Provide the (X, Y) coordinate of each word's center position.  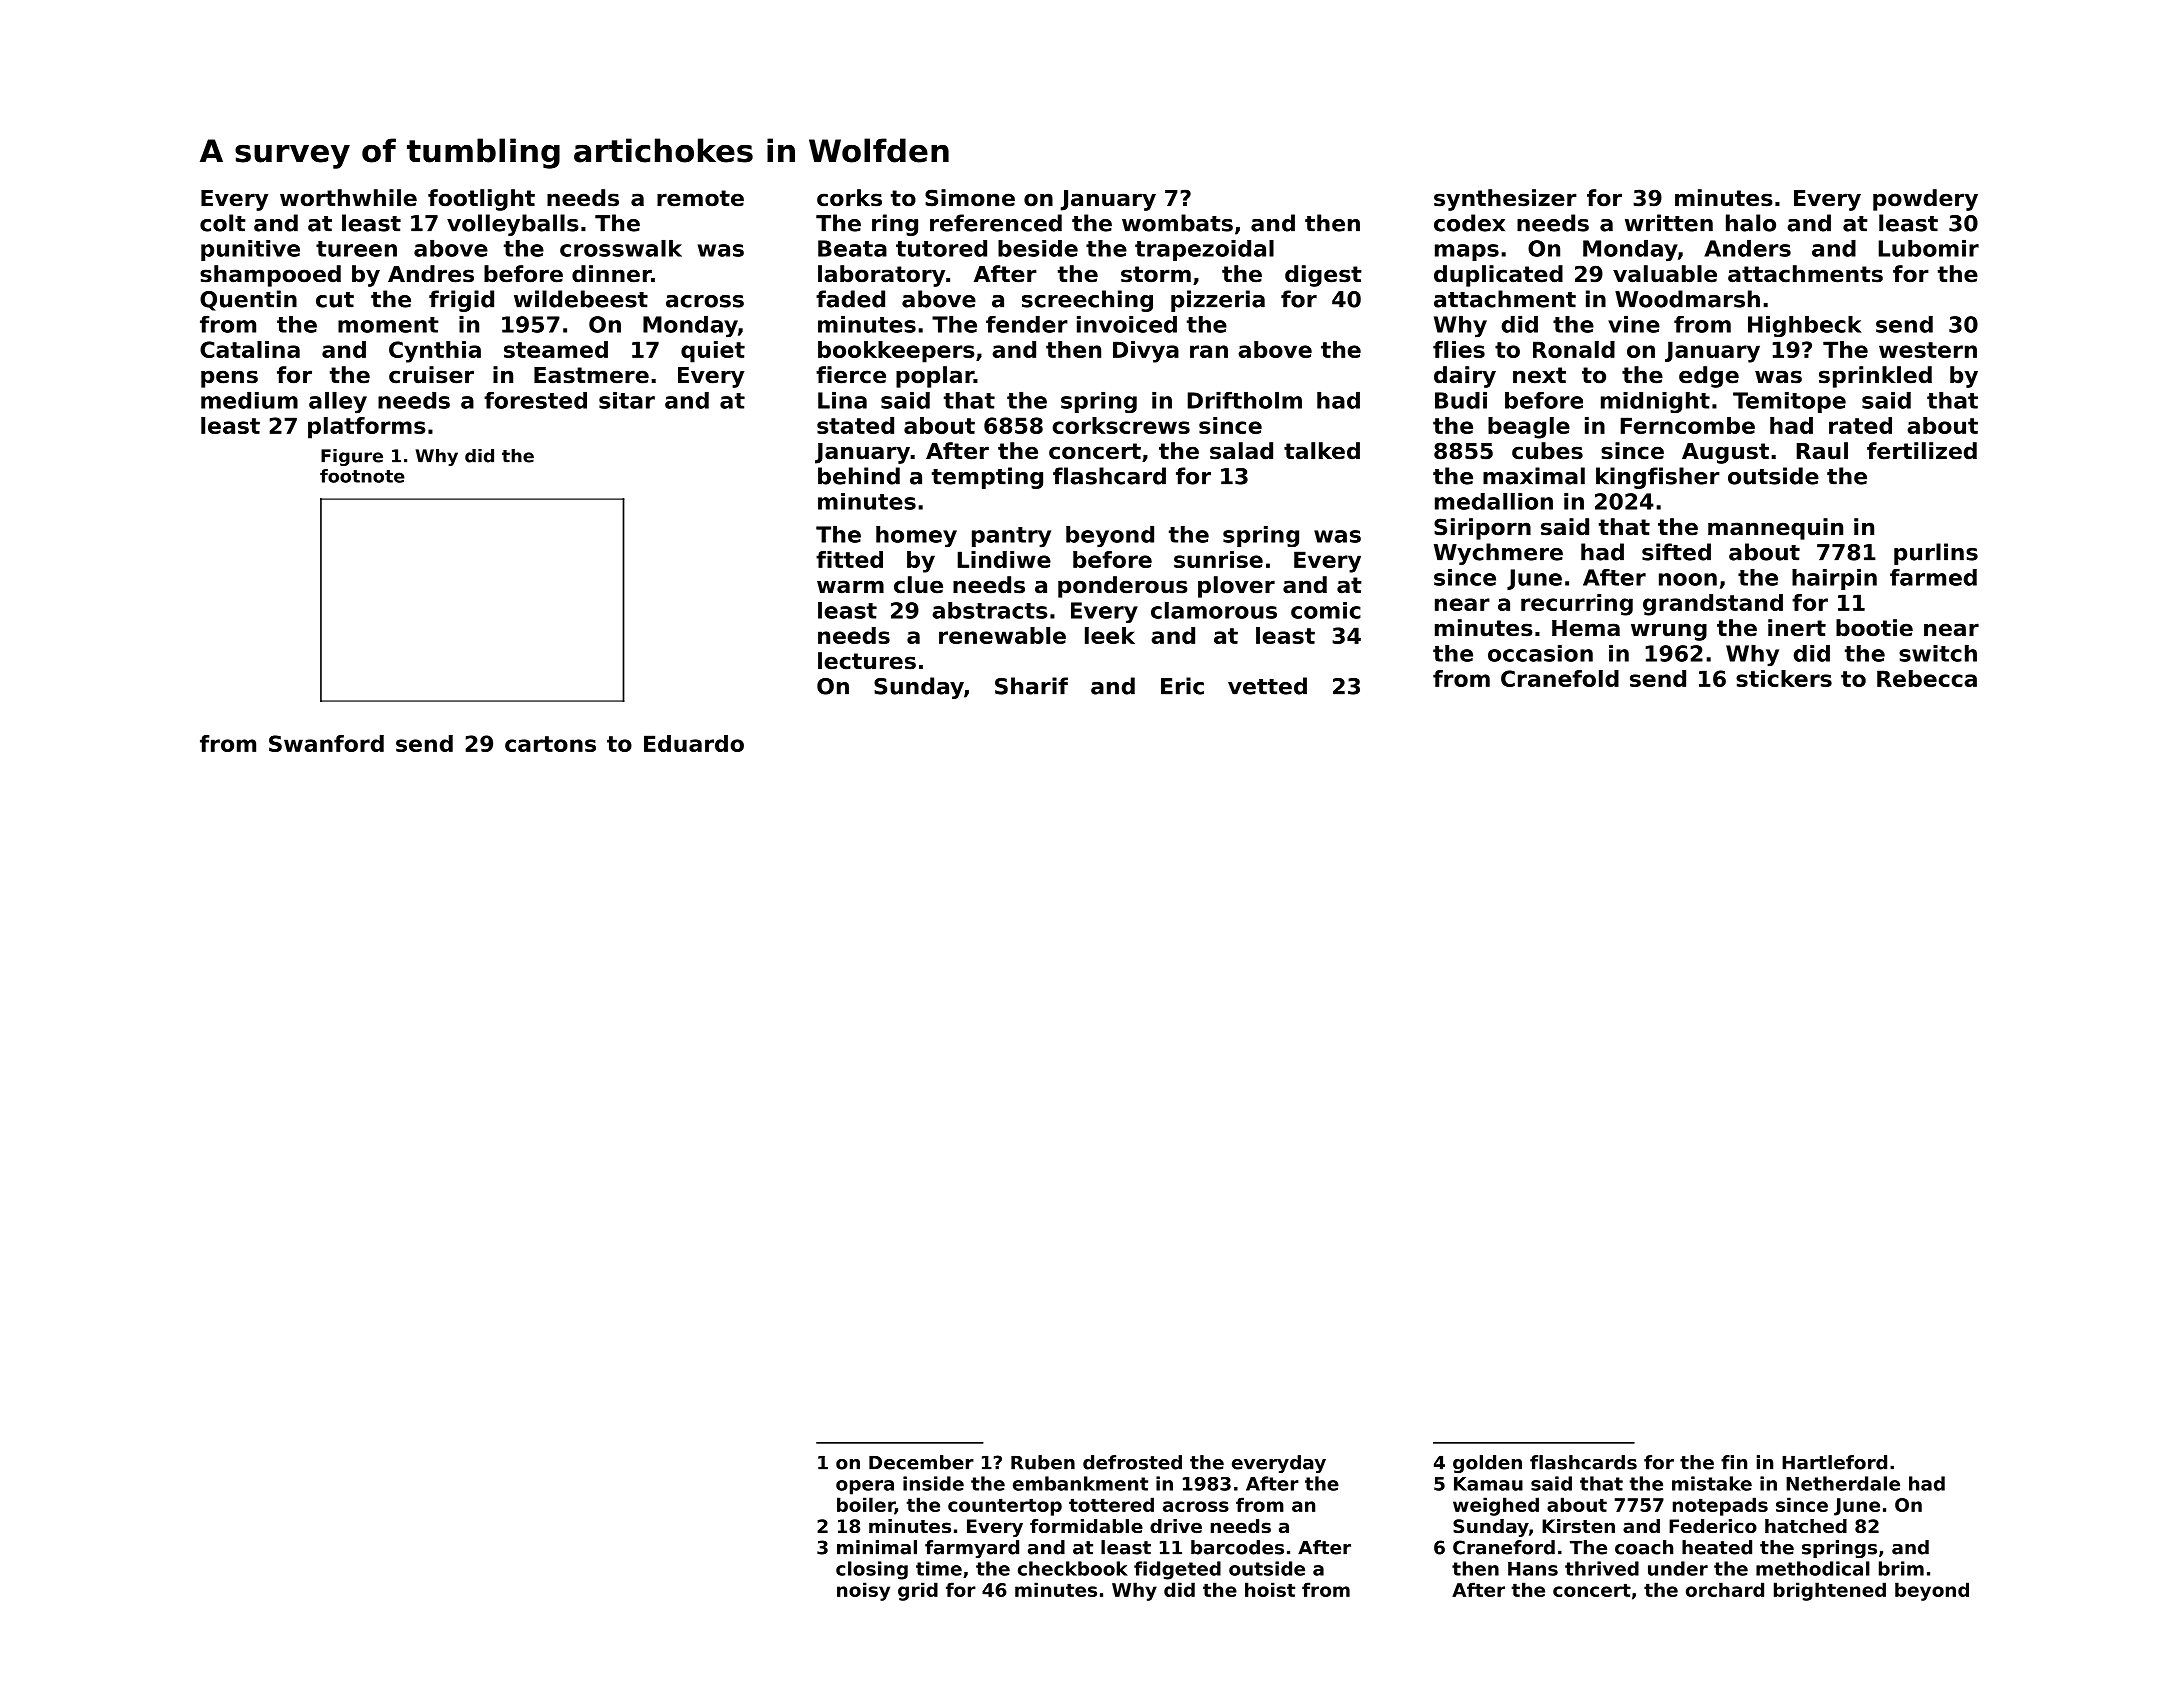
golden (1487, 1464)
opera (865, 1487)
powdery (1925, 200)
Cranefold (1560, 678)
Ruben (1043, 1462)
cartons (550, 744)
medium (249, 400)
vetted (1267, 686)
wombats (1177, 223)
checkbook (1073, 1568)
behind (859, 476)
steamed (556, 349)
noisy (863, 1591)
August (1725, 453)
